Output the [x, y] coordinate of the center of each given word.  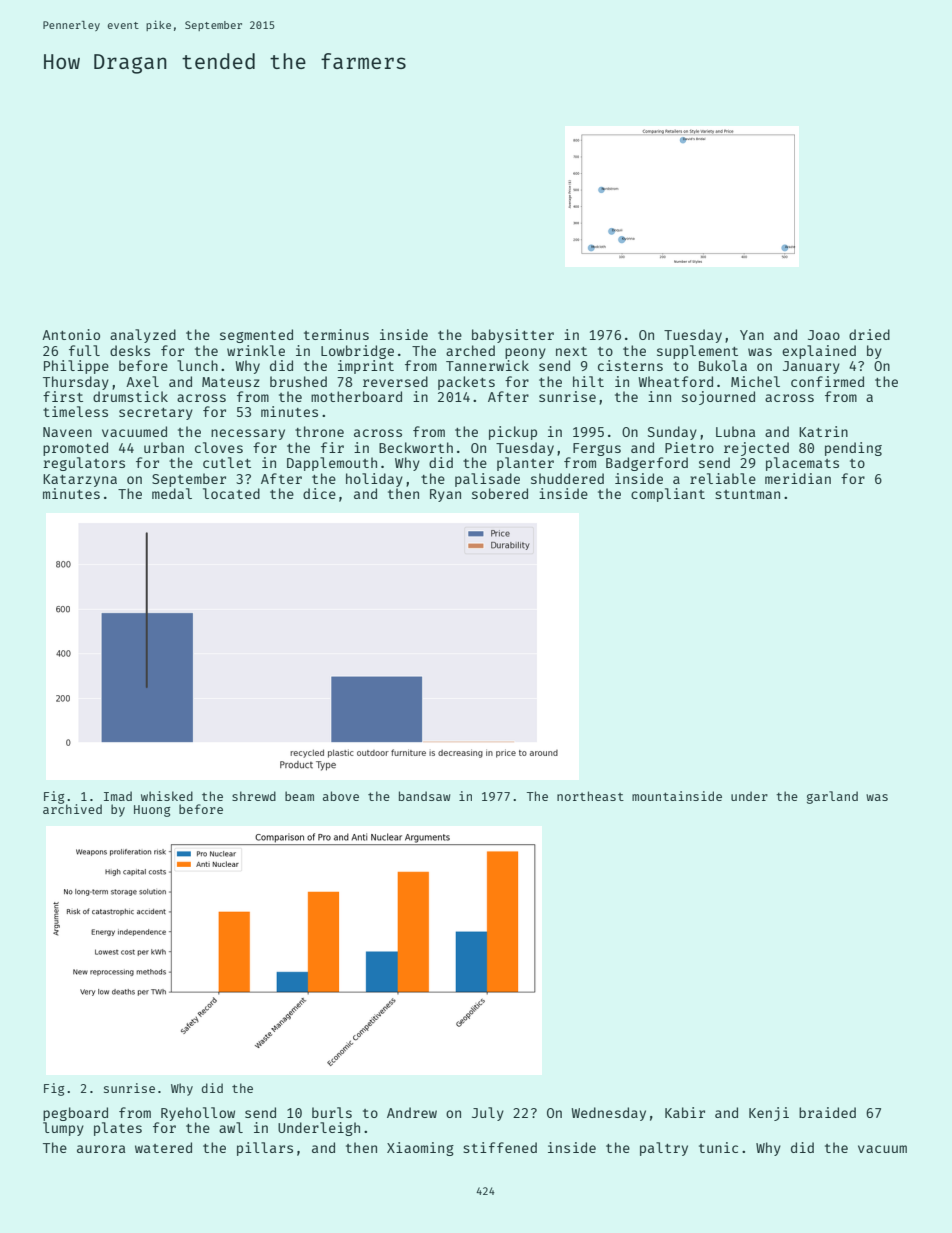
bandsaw [424, 796]
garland [832, 797]
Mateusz [231, 382]
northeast [590, 796]
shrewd [254, 796]
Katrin [823, 431]
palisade [487, 480]
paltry [664, 1149]
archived [72, 809]
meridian [798, 478]
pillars [265, 1149]
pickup [513, 433]
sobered [500, 493]
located [231, 493]
